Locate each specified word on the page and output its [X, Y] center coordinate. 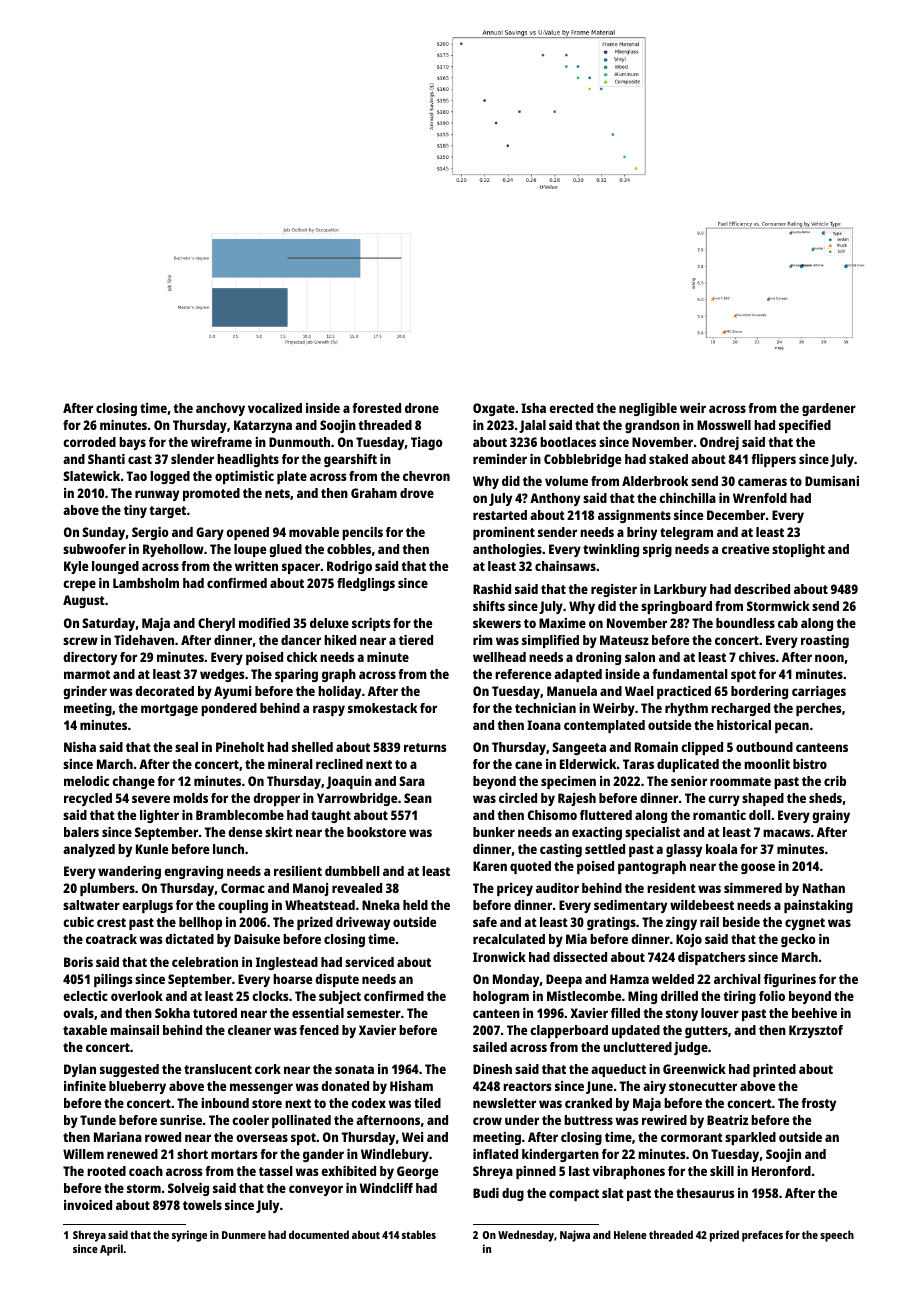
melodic [86, 781]
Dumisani [832, 481]
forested [376, 408]
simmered [753, 888]
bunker [494, 832]
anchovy [220, 409]
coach [146, 1171]
